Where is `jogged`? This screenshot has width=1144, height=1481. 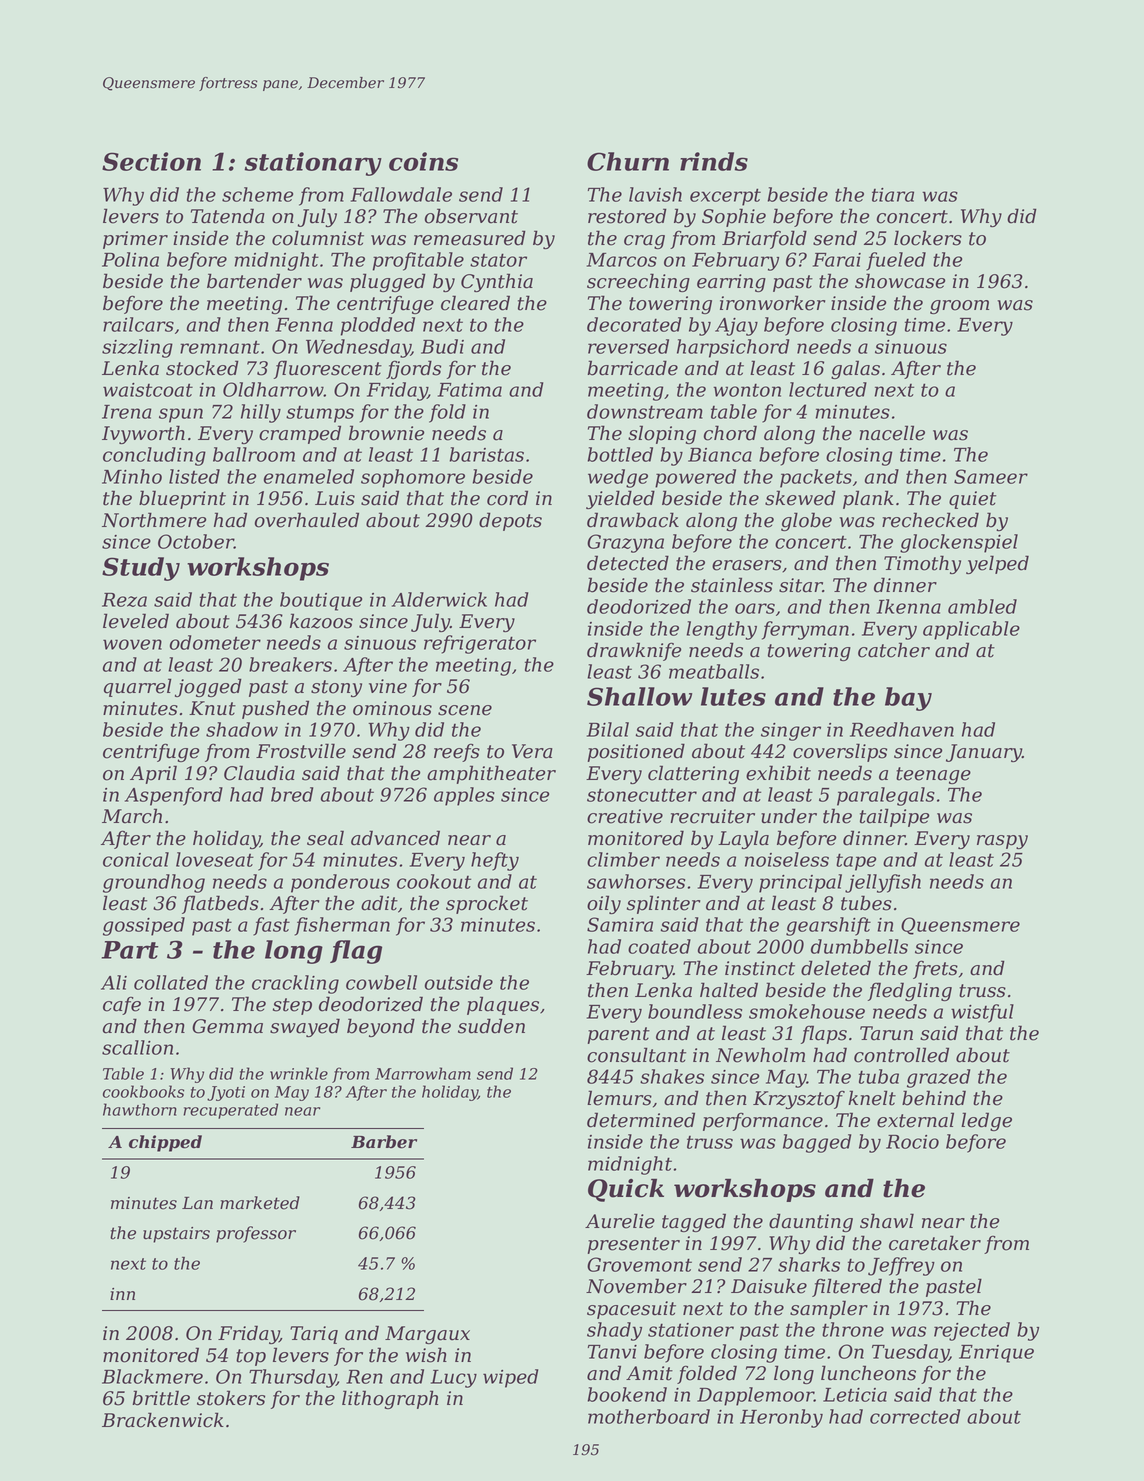 jogged is located at coordinates (208, 687).
